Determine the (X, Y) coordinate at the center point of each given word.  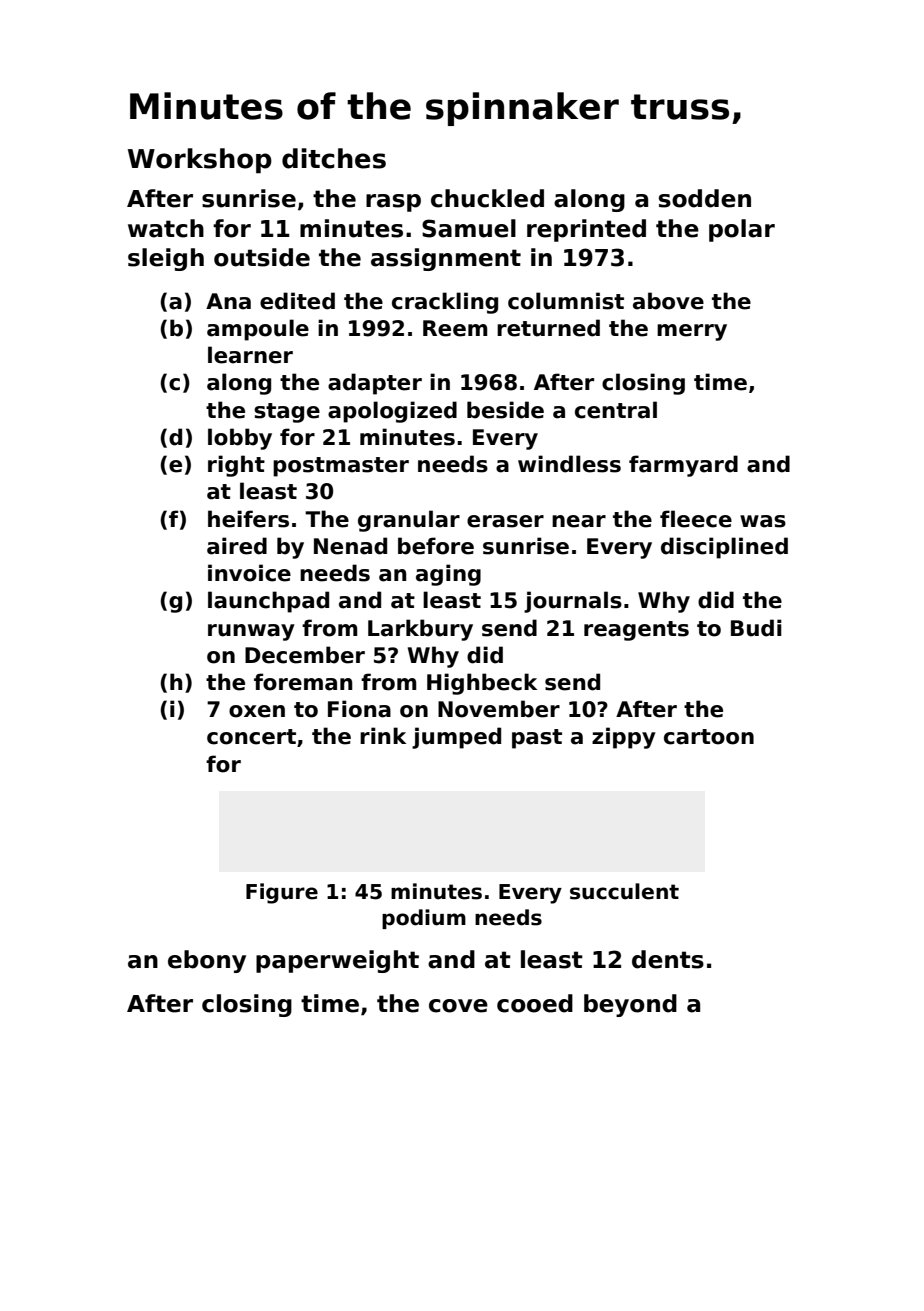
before (436, 546)
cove (458, 1006)
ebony (207, 961)
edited (297, 301)
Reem (455, 328)
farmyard (683, 466)
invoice (249, 573)
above (668, 301)
